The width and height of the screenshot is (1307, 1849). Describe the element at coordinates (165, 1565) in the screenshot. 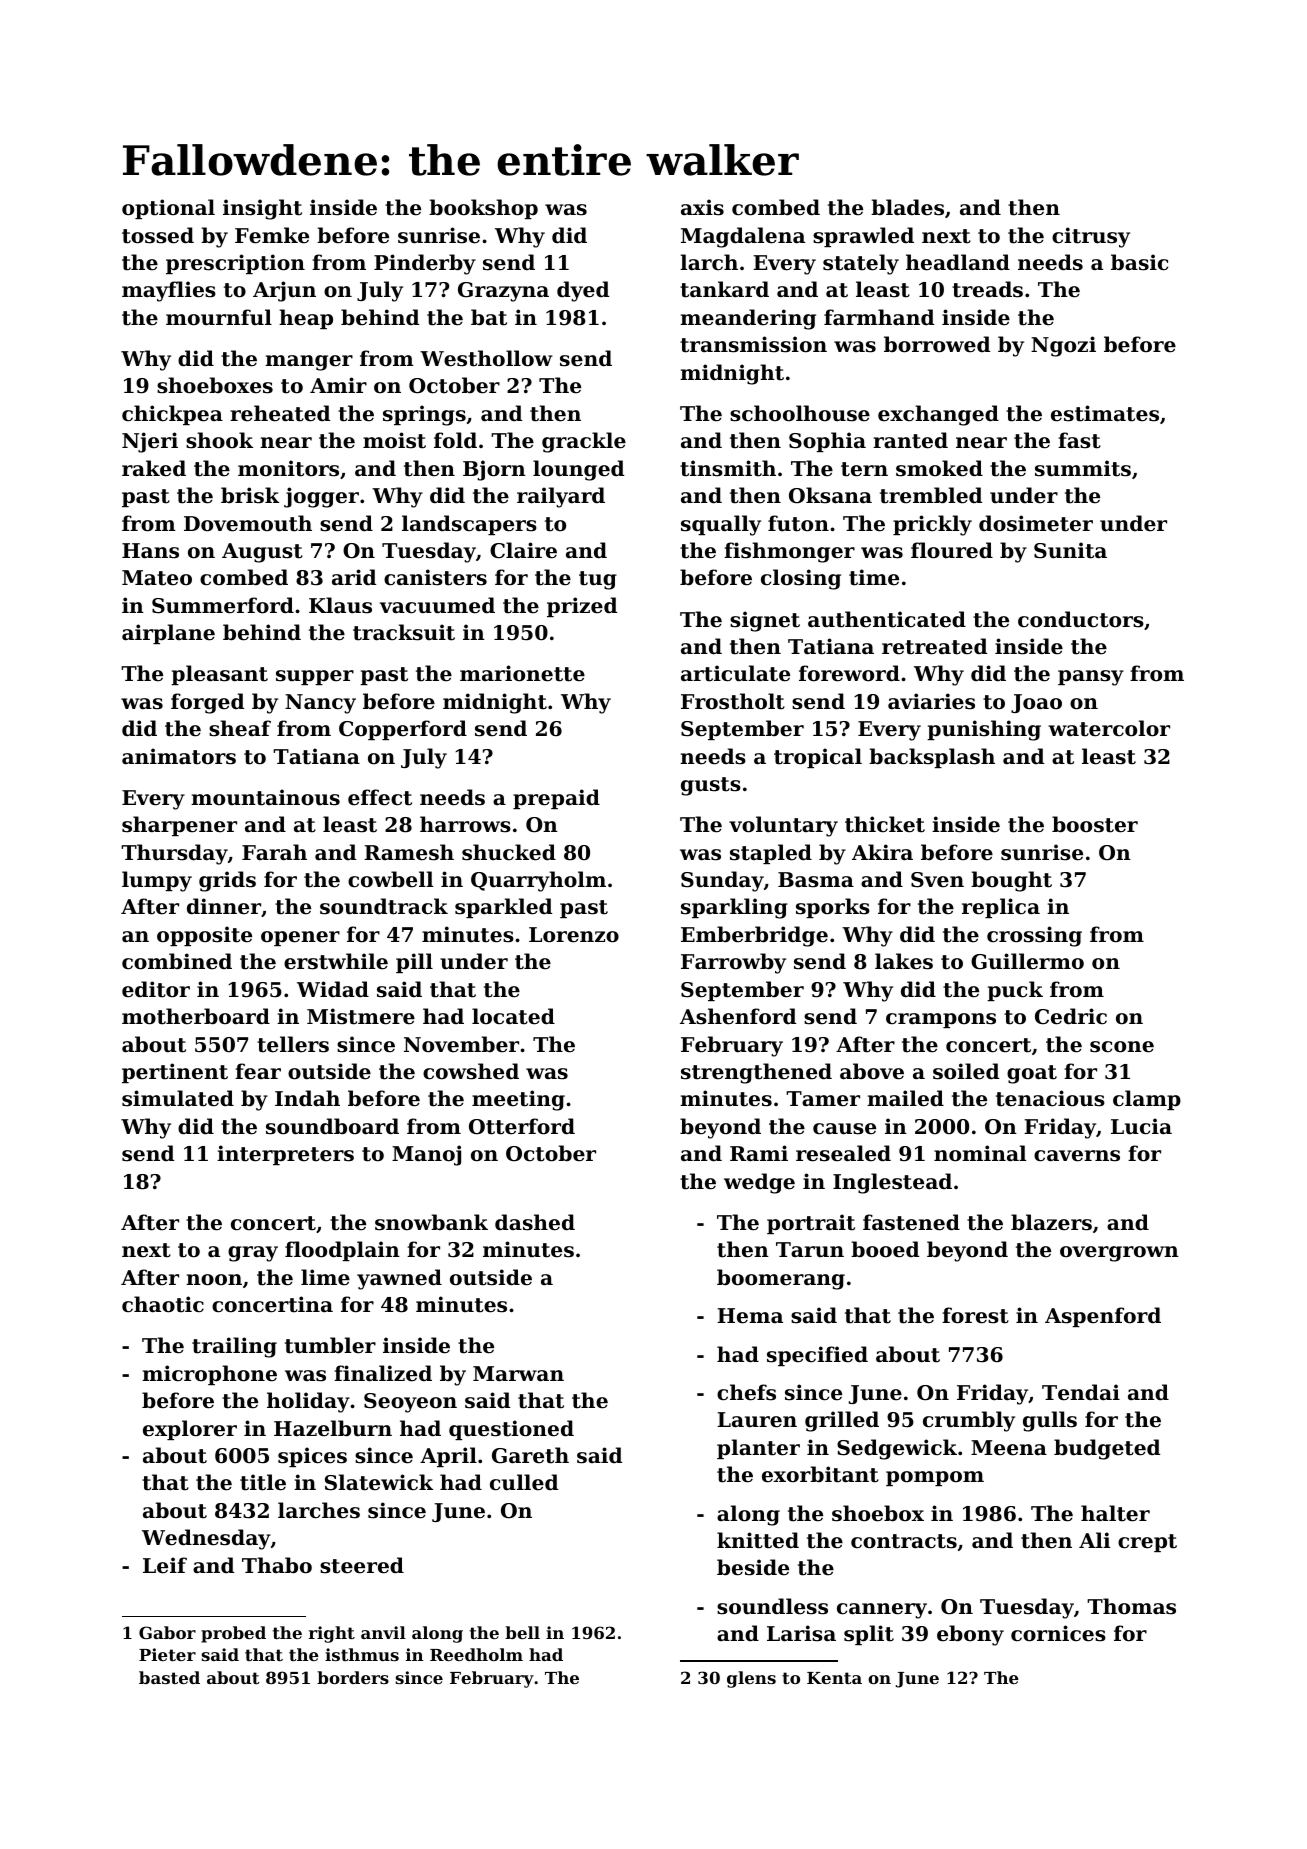

I see `Leif` at that location.
